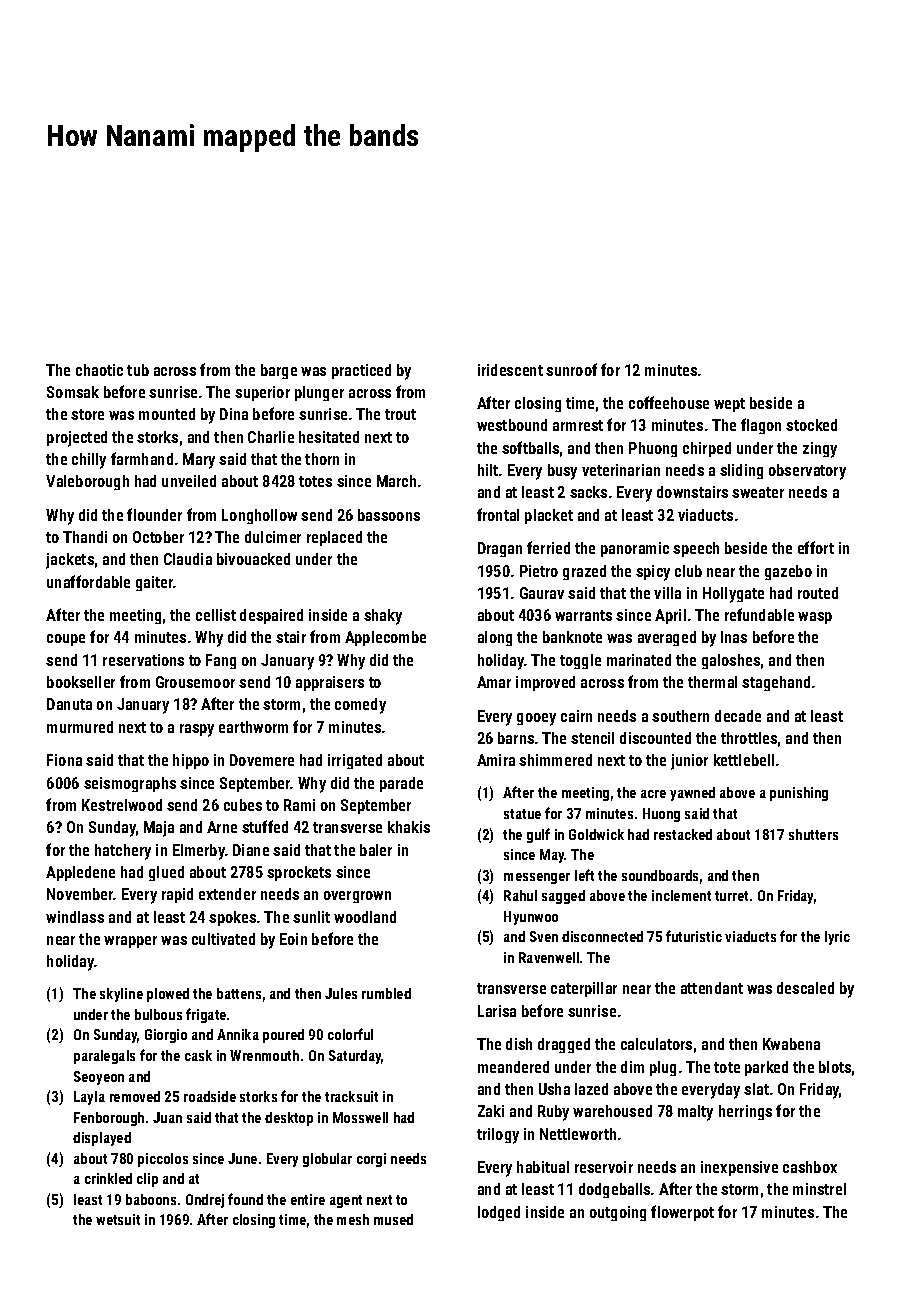 This image has height=1316, width=908. Describe the element at coordinates (510, 370) in the image. I see `iridescent` at that location.
